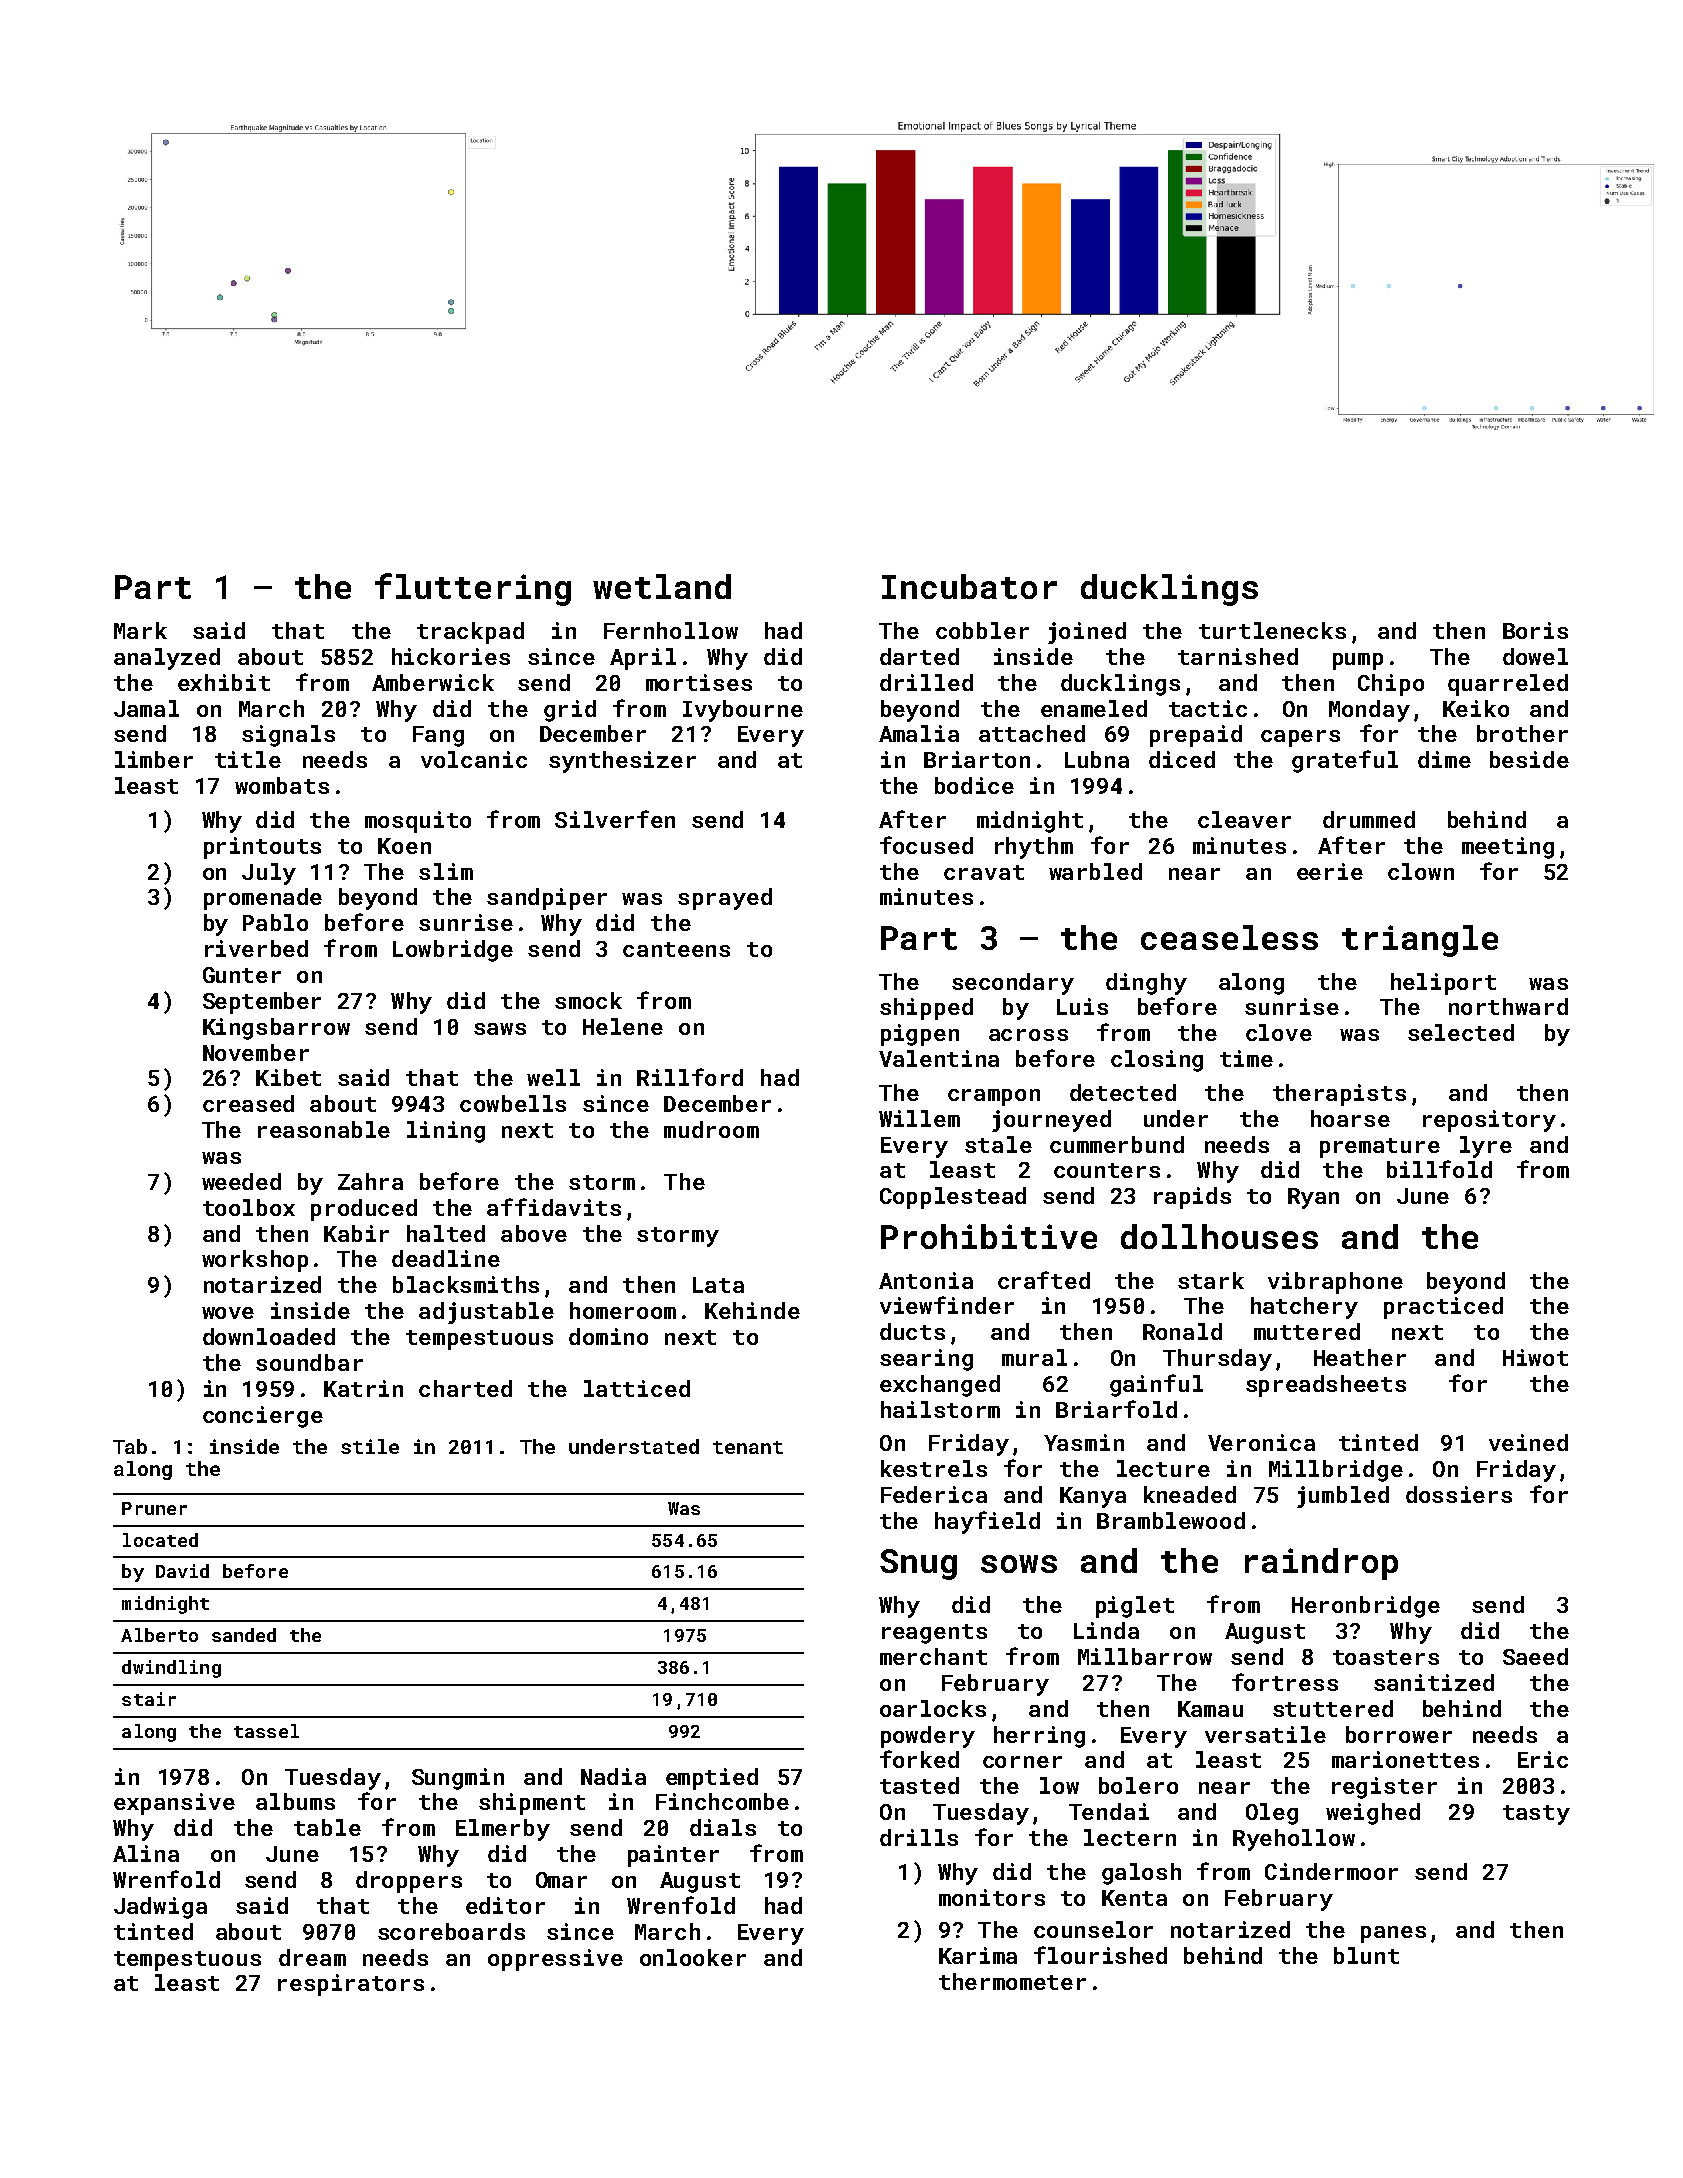  Describe the element at coordinates (1326, 1386) in the page. I see `spreadsheets` at that location.
